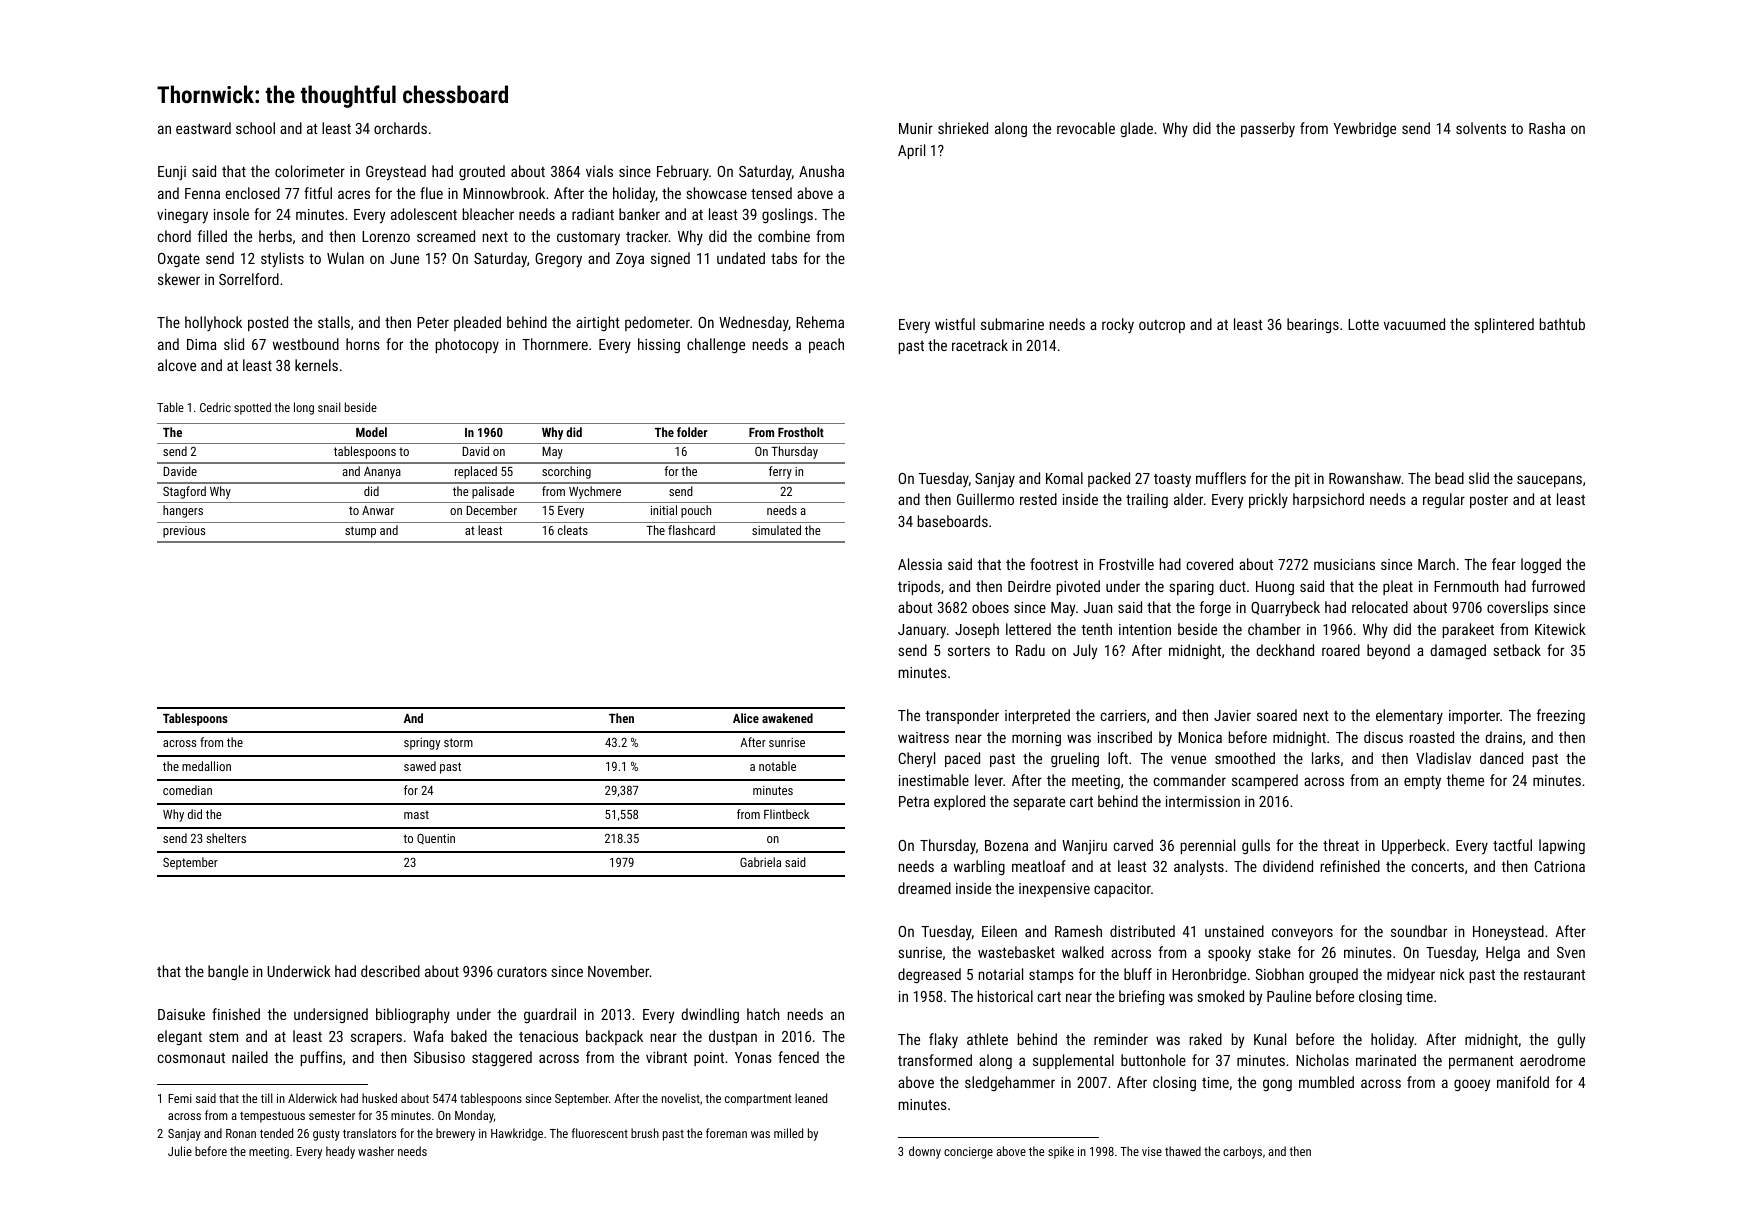  I want to click on herbs, so click(275, 236).
